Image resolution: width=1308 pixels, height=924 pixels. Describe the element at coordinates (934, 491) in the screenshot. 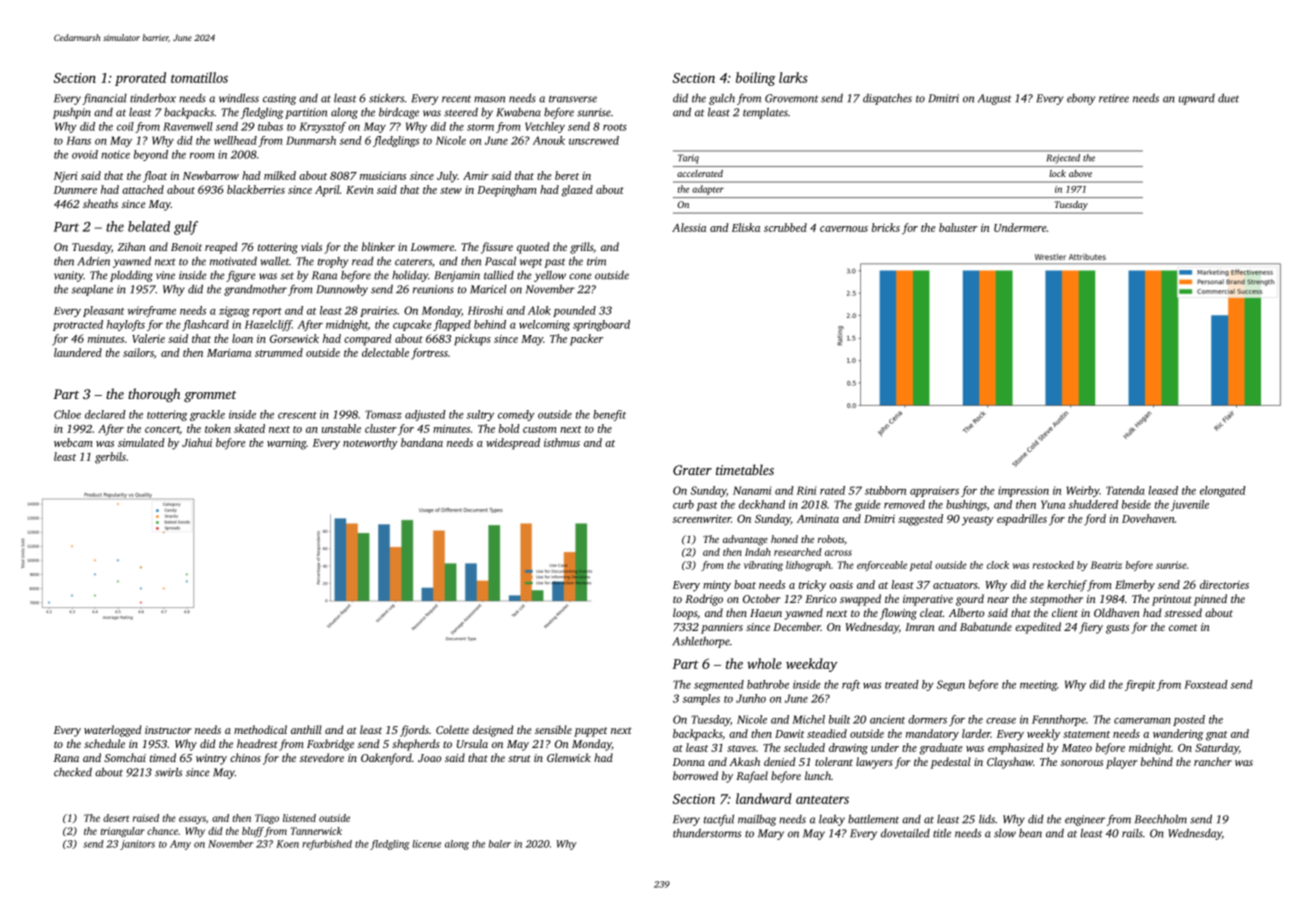

I see `appraisers` at that location.
